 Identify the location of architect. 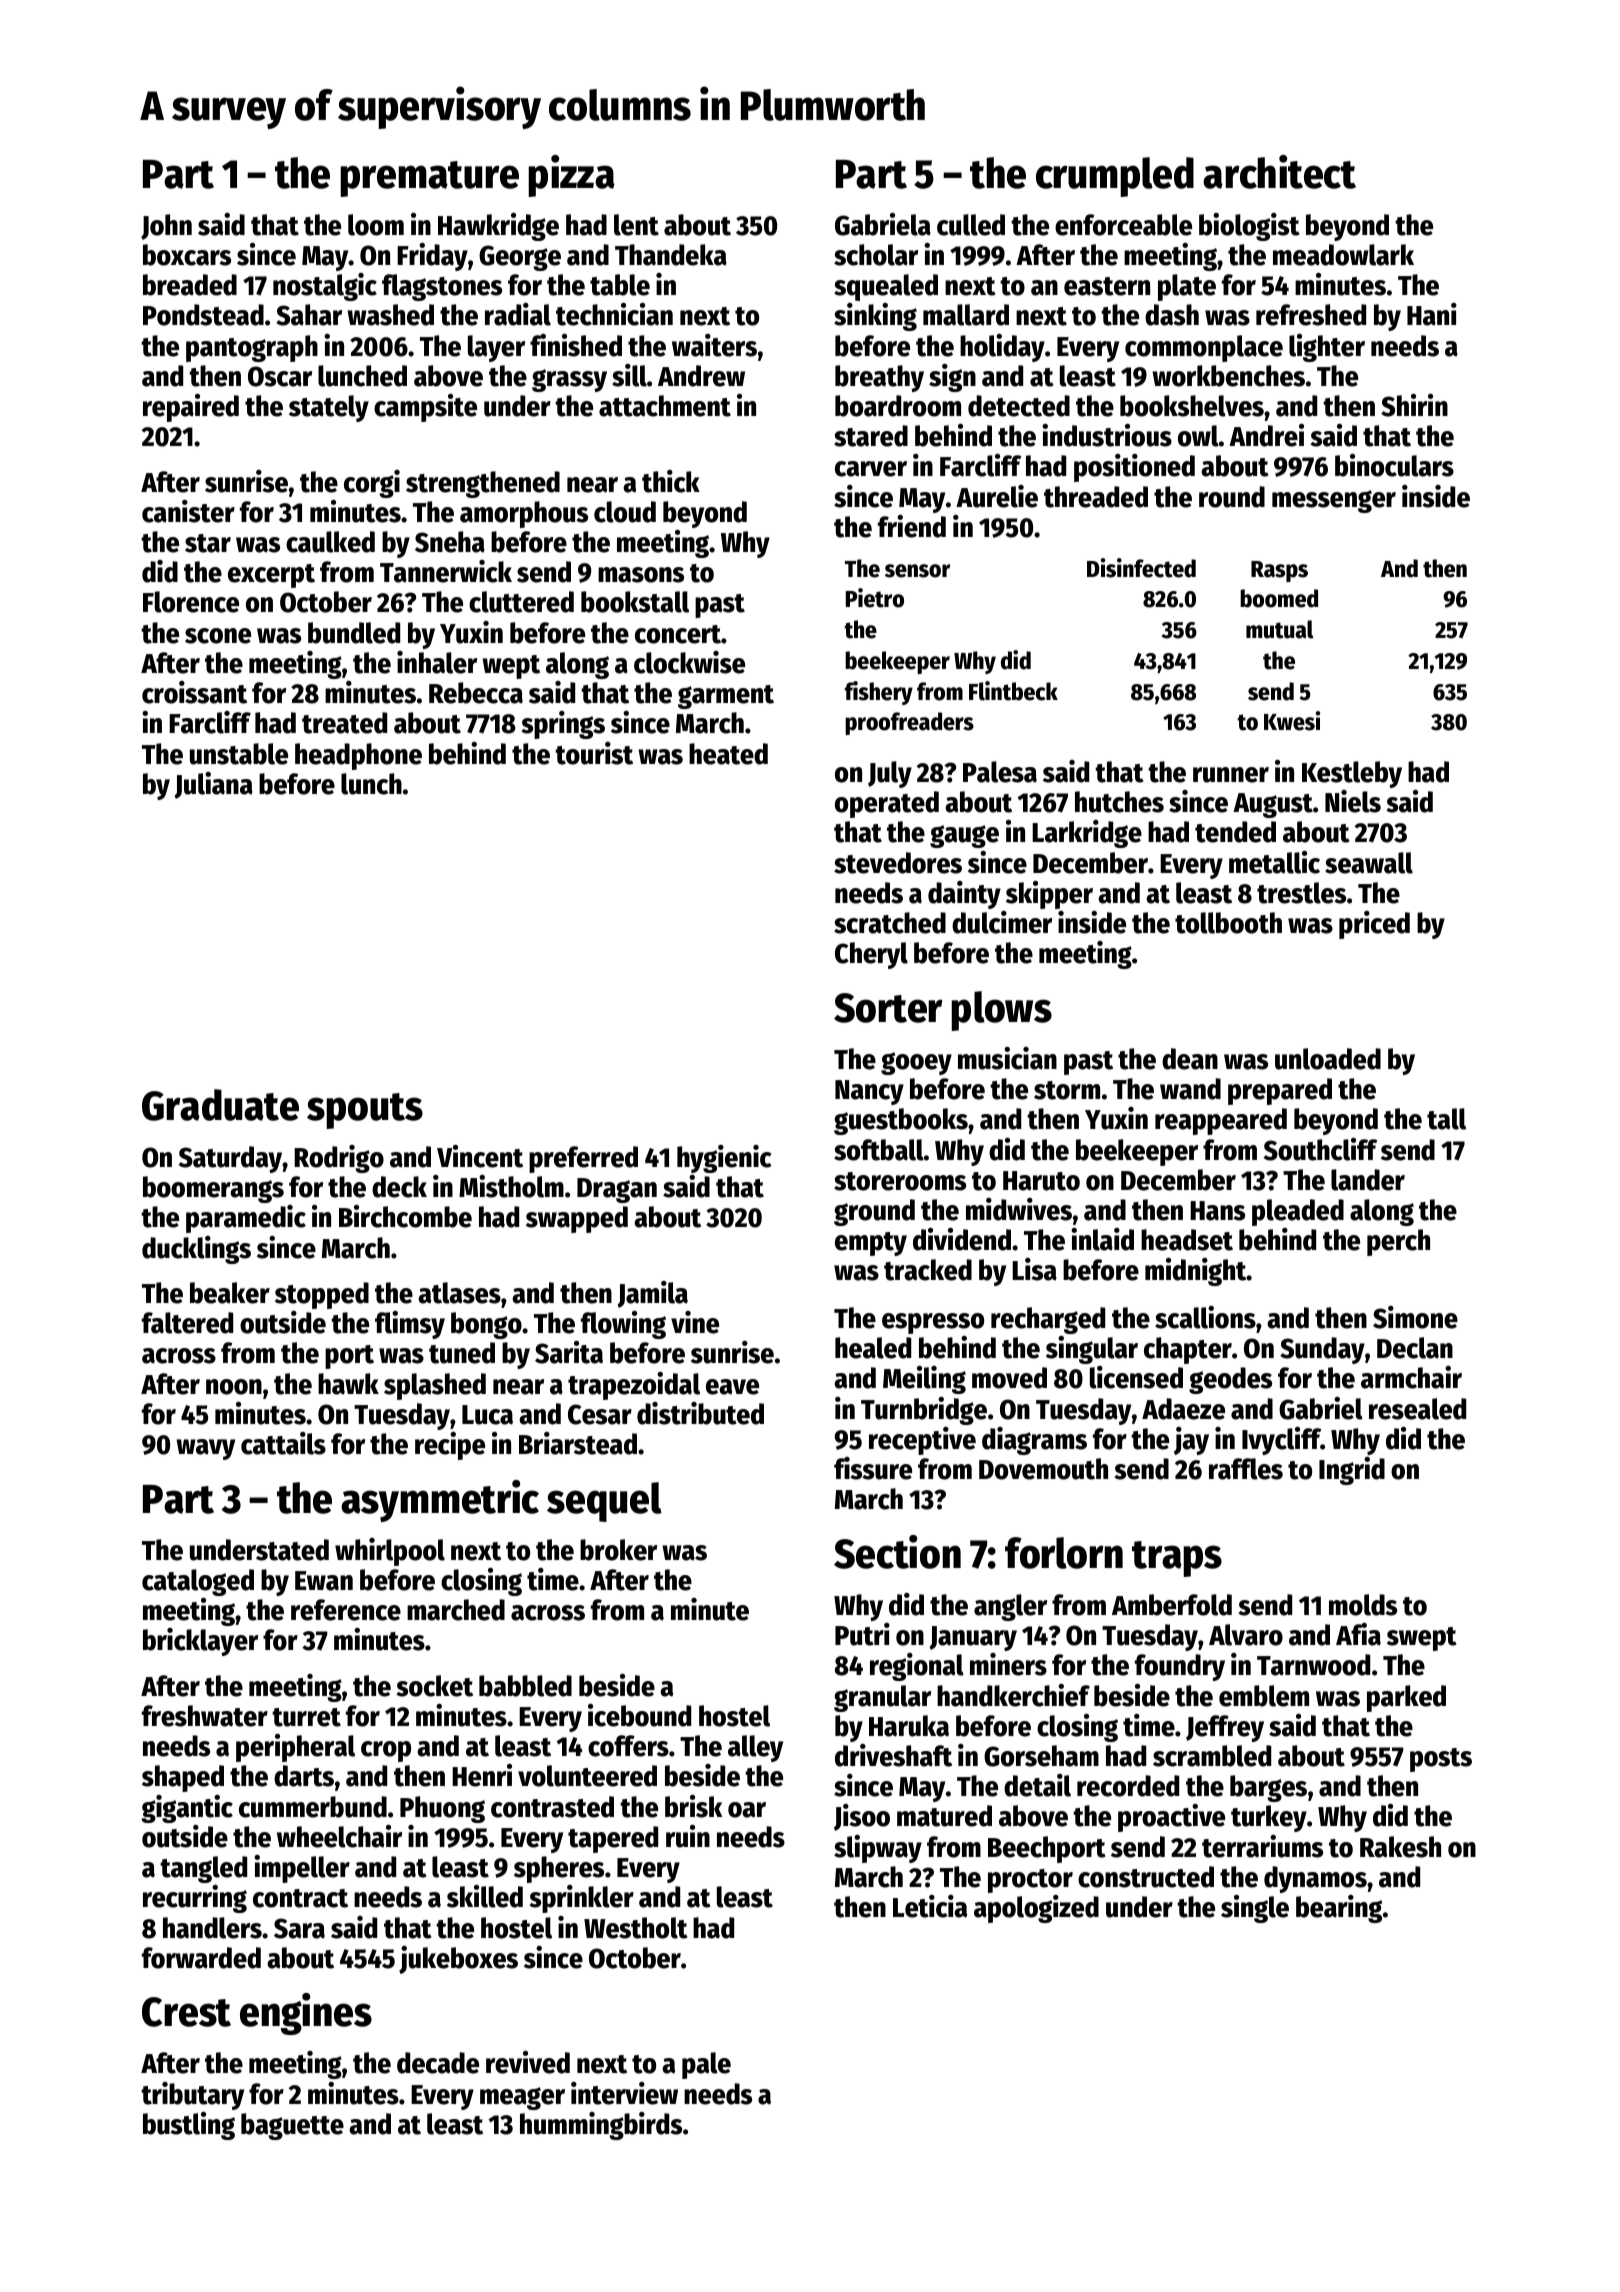
(1279, 172).
